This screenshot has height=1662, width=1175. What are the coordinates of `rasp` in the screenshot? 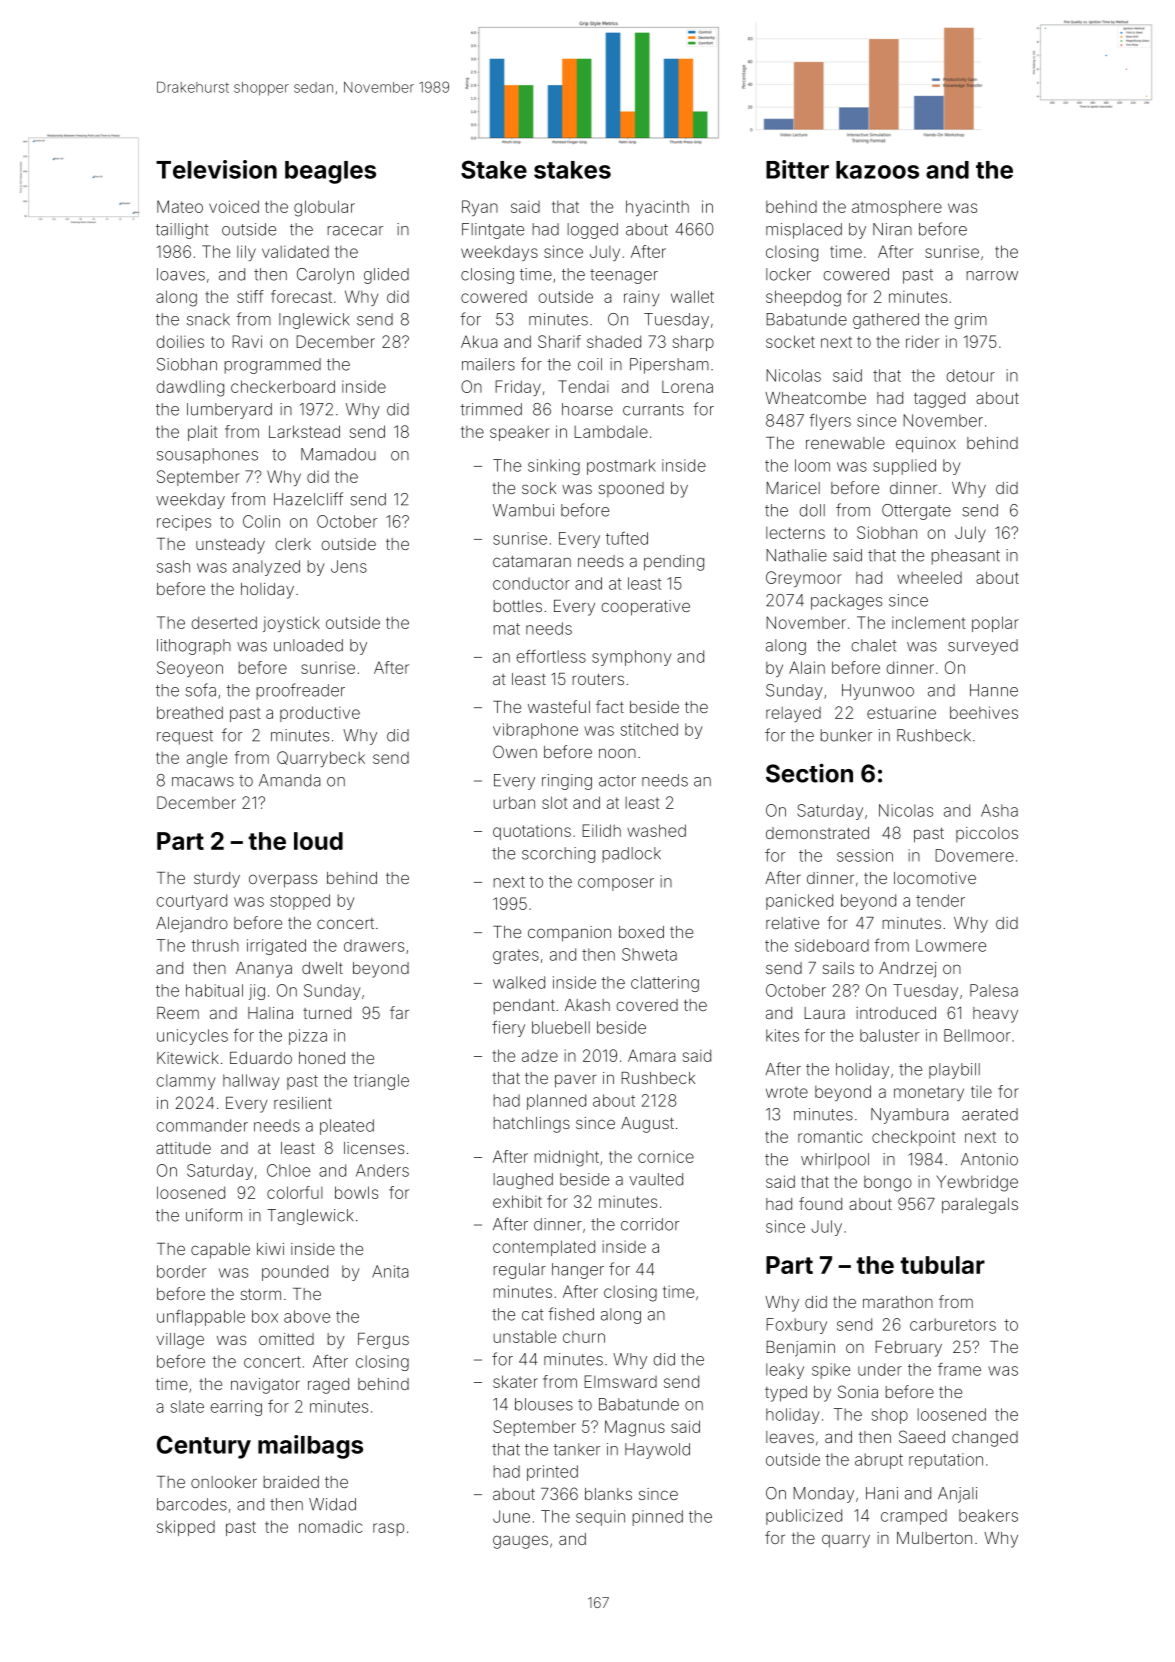 It's located at (388, 1529).
